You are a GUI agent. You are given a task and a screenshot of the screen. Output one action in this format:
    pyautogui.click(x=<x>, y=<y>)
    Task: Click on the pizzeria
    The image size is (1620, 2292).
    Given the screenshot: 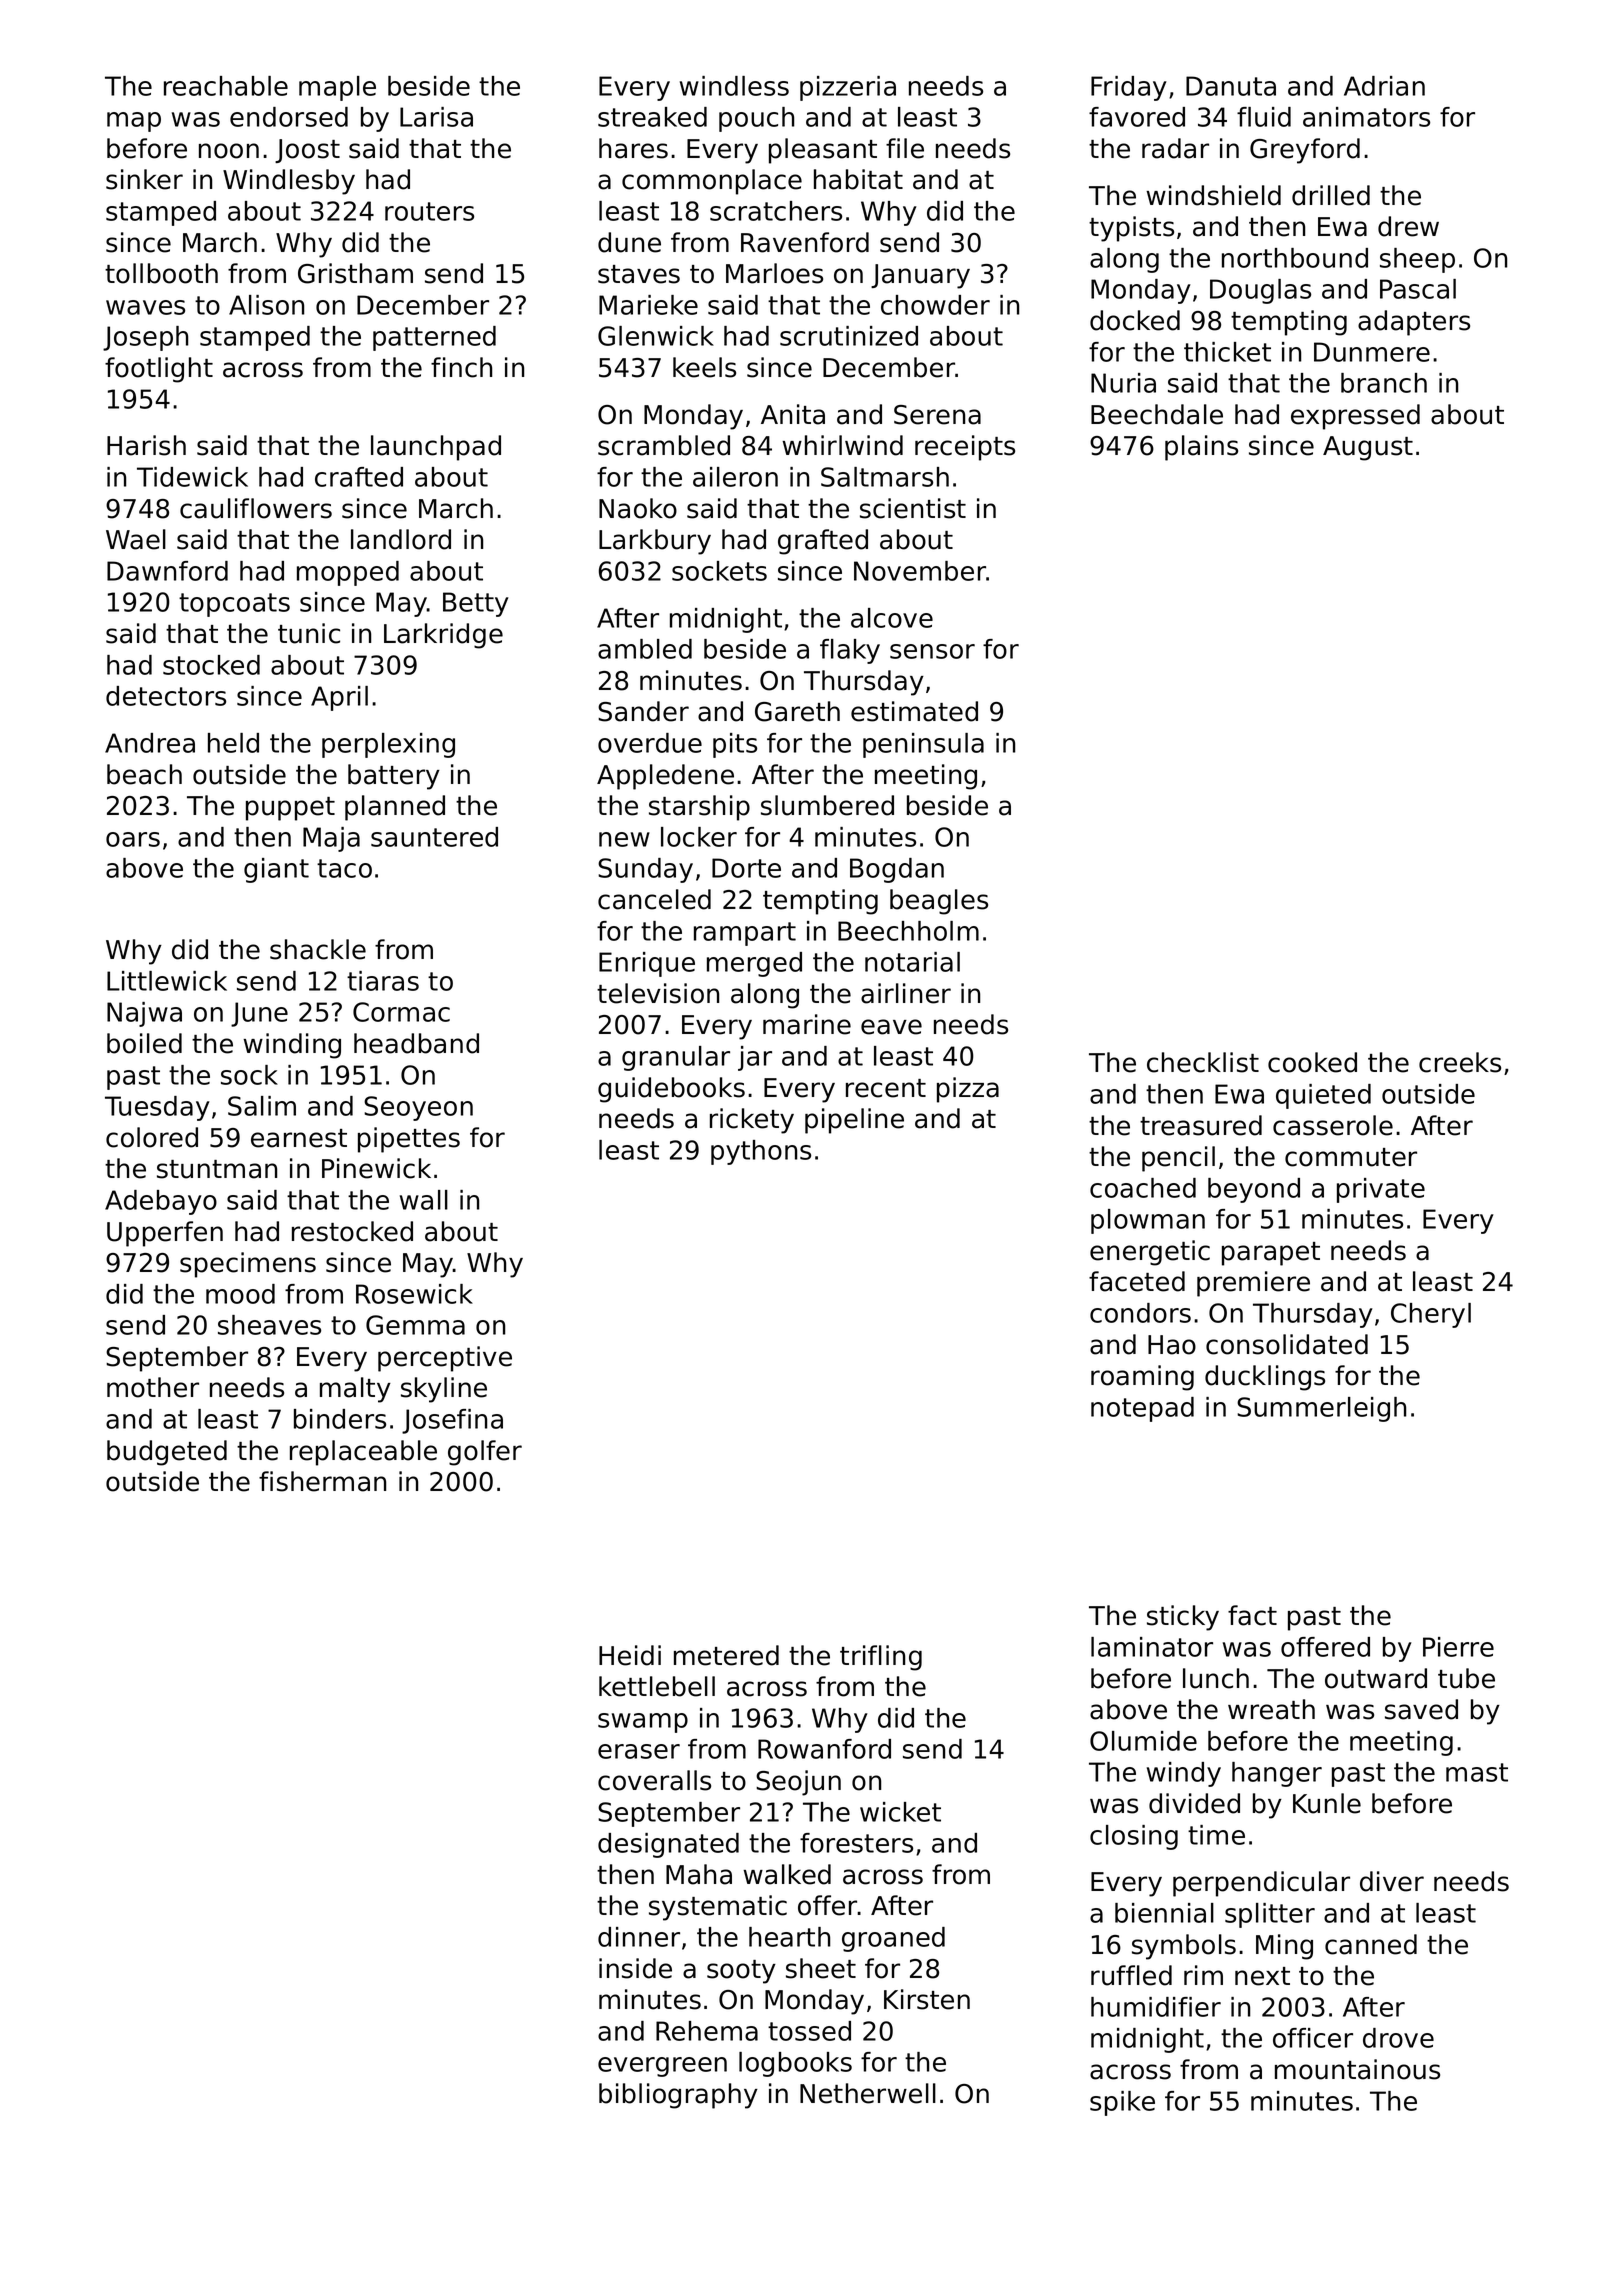 What is the action you would take?
    pyautogui.click(x=848, y=88)
